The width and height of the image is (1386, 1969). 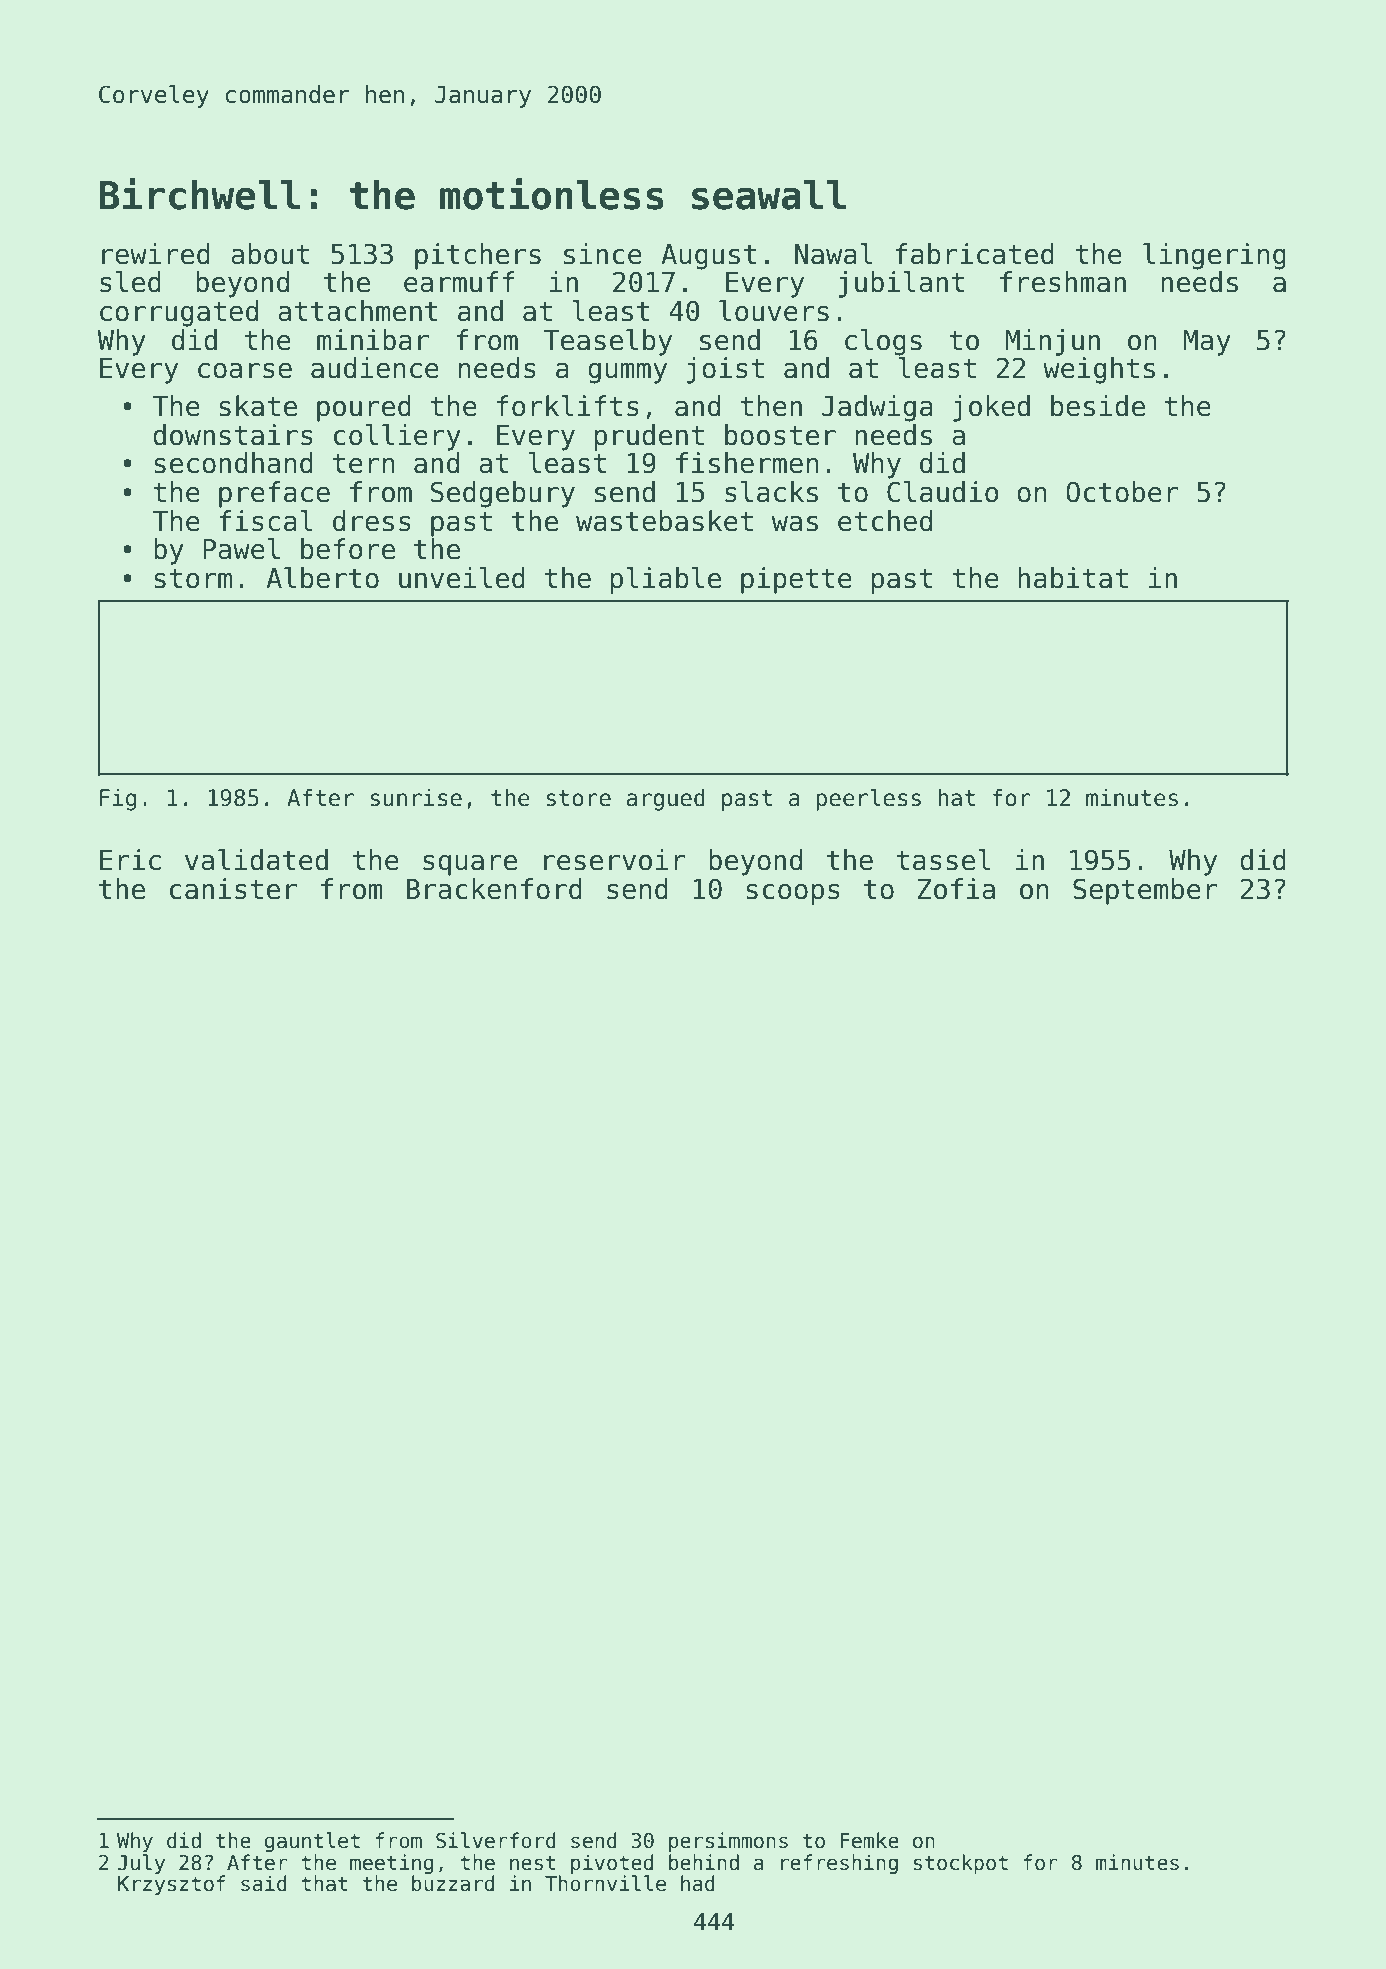 What do you see at coordinates (496, 1840) in the image?
I see `Silverford` at bounding box center [496, 1840].
